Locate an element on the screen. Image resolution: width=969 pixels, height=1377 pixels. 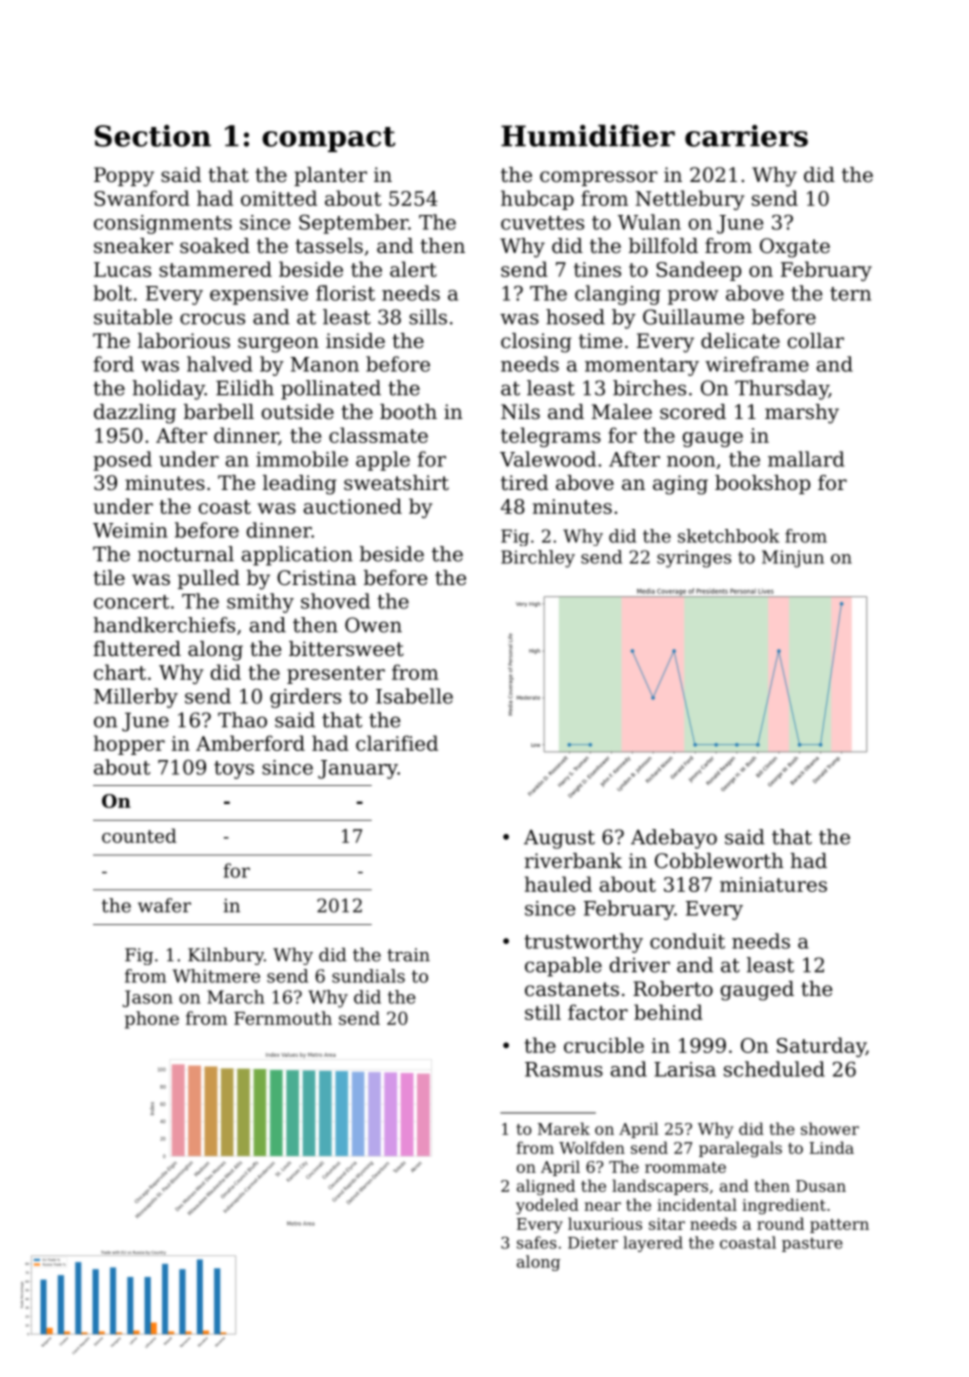
carriers is located at coordinates (746, 136).
